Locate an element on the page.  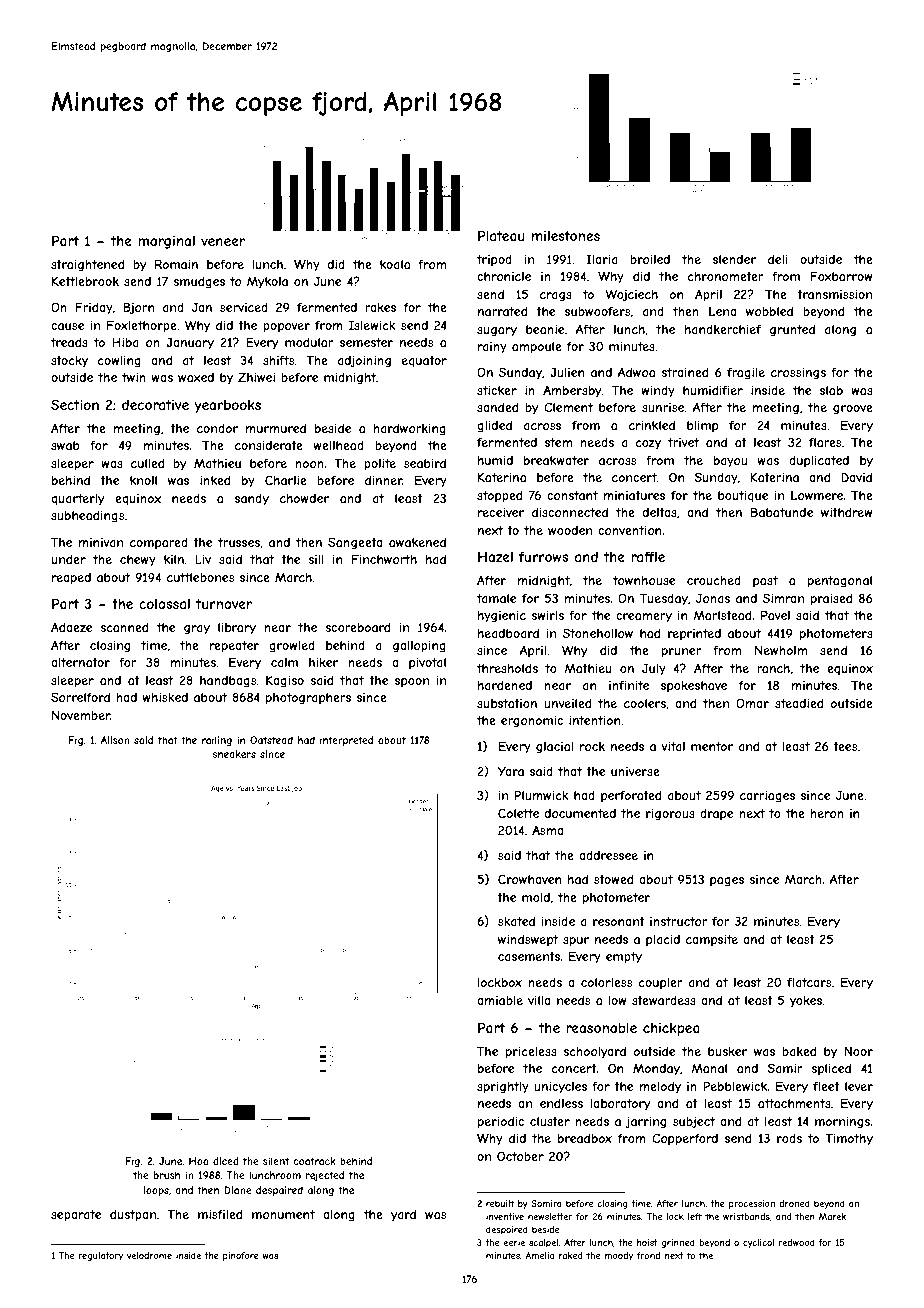
raked is located at coordinates (570, 1255).
